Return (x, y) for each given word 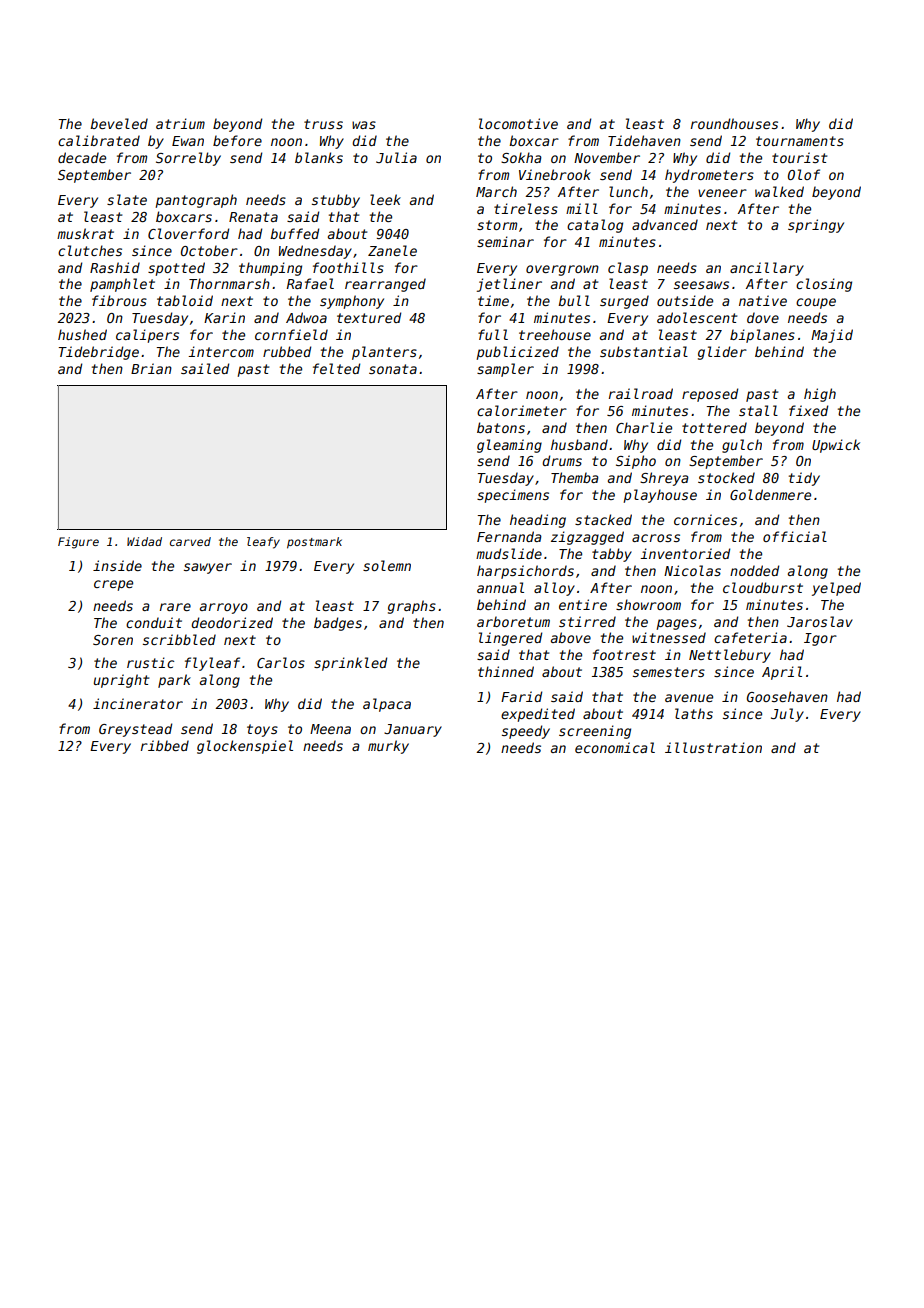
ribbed (165, 745)
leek (385, 199)
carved (190, 541)
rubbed (287, 351)
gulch (742, 446)
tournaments (800, 141)
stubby (336, 201)
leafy (263, 543)
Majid (832, 336)
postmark (314, 543)
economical (615, 747)
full (493, 334)
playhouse (660, 496)
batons (501, 427)
